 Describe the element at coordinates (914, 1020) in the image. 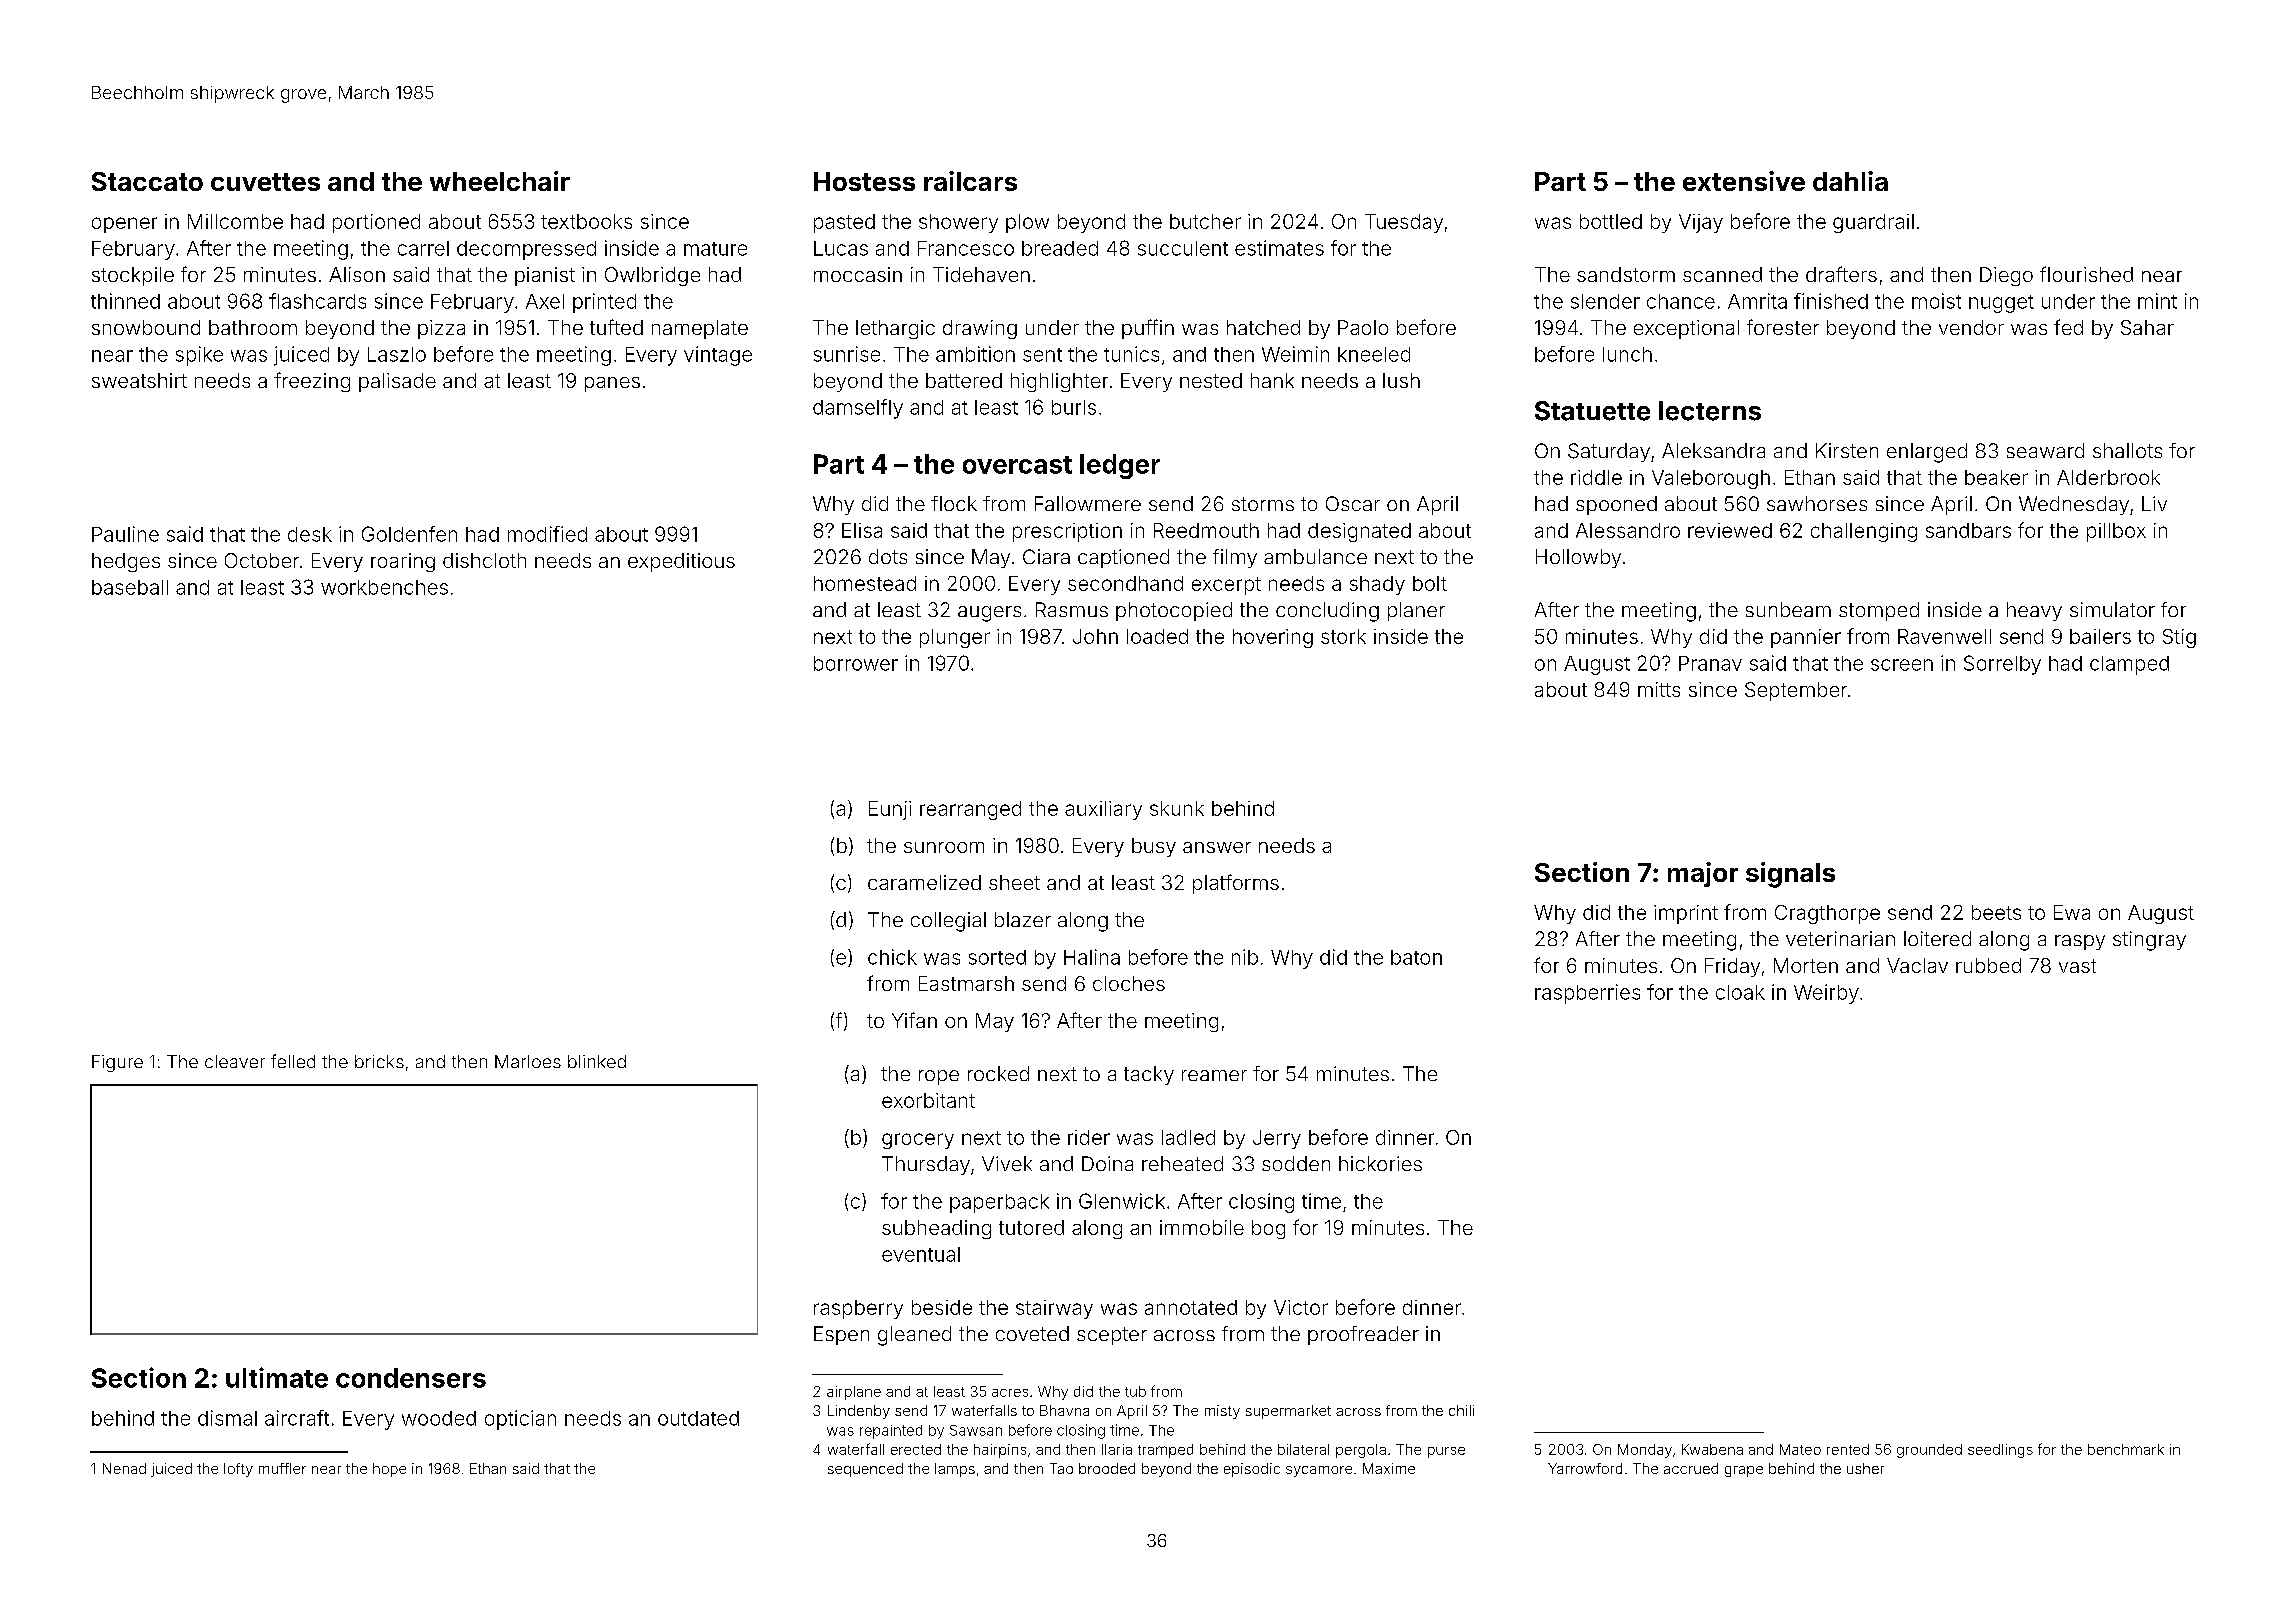

I see `Yifan` at that location.
